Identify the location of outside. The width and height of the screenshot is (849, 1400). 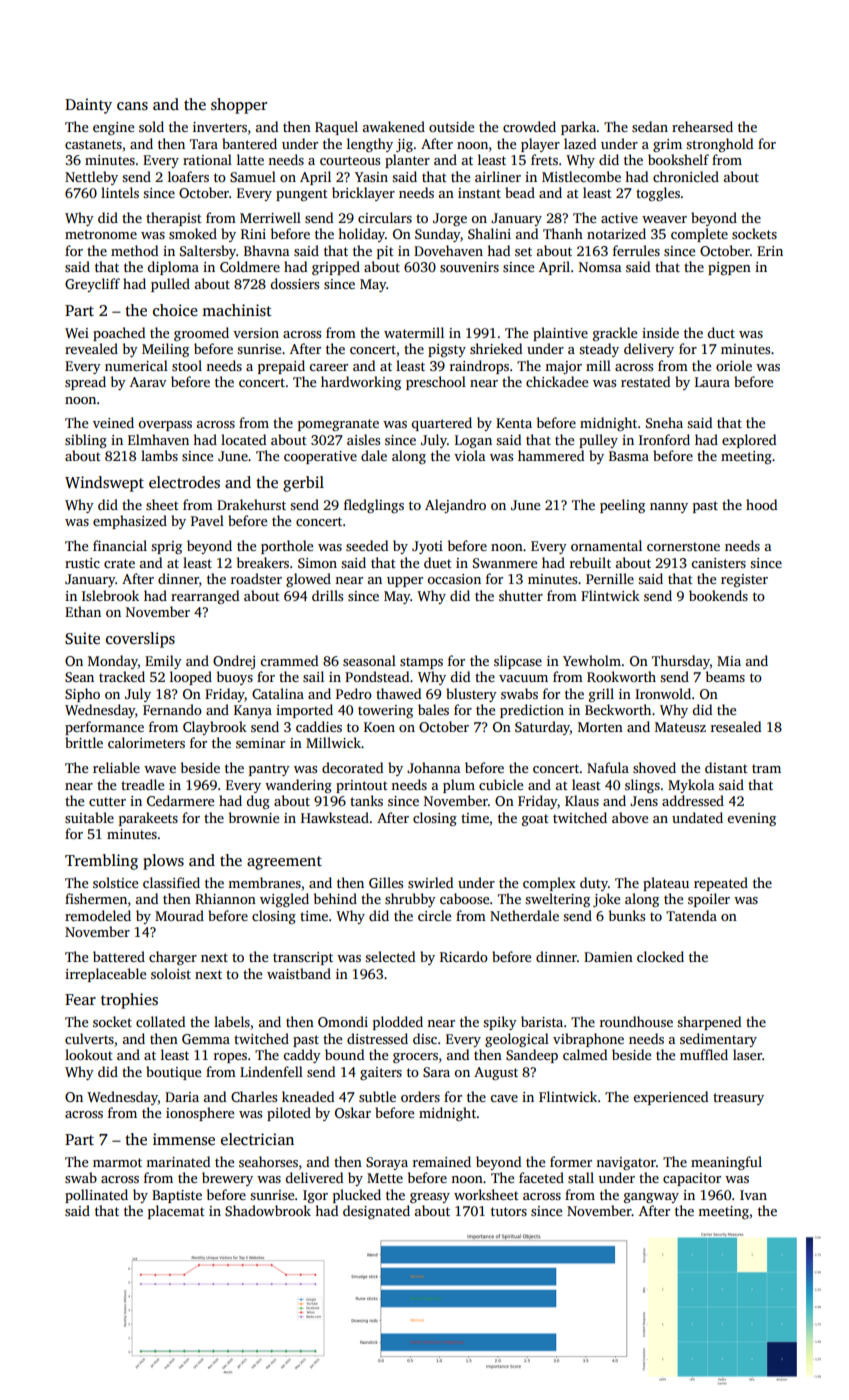
(451, 126).
